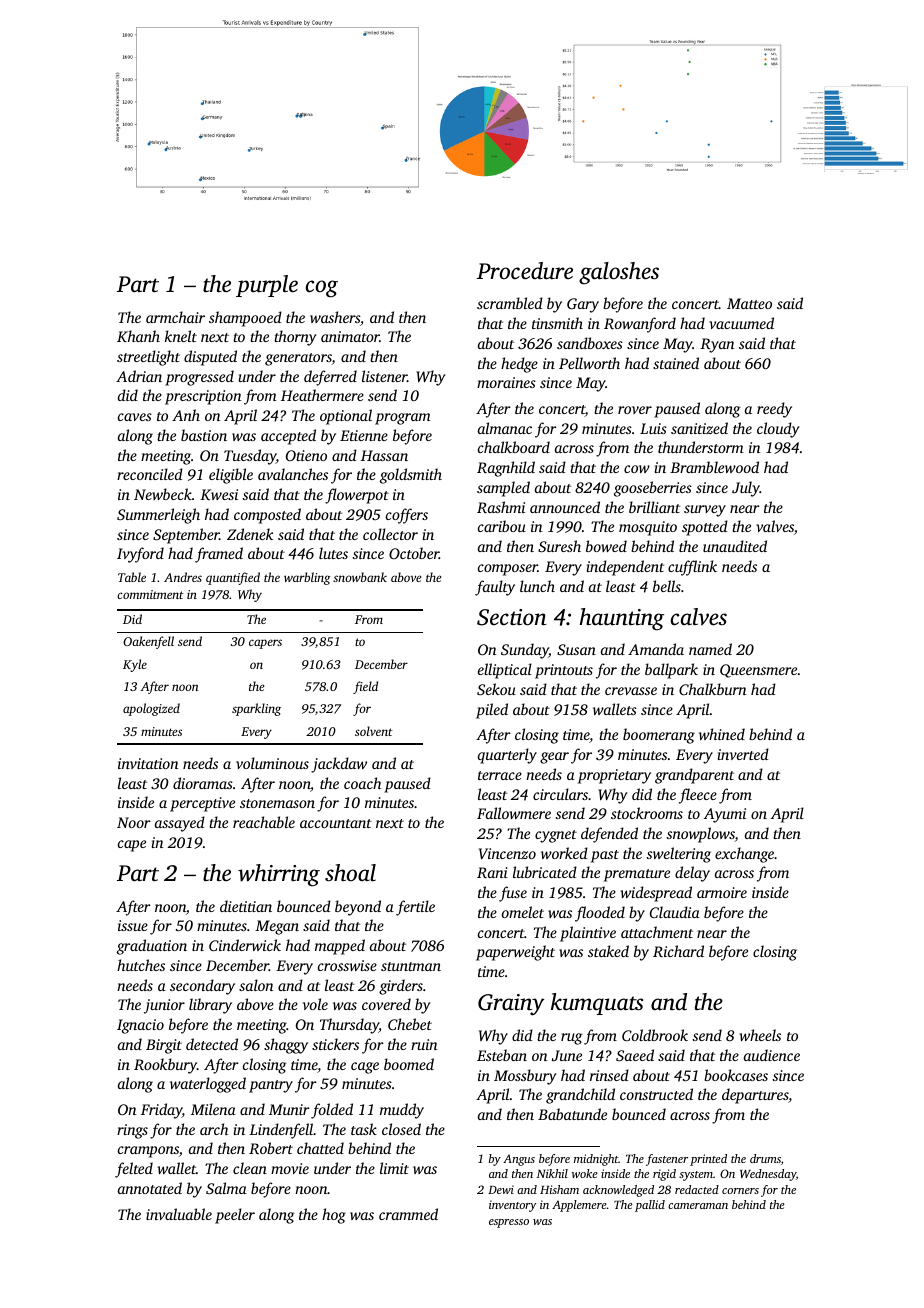 The image size is (924, 1308). I want to click on Procedure, so click(525, 271).
